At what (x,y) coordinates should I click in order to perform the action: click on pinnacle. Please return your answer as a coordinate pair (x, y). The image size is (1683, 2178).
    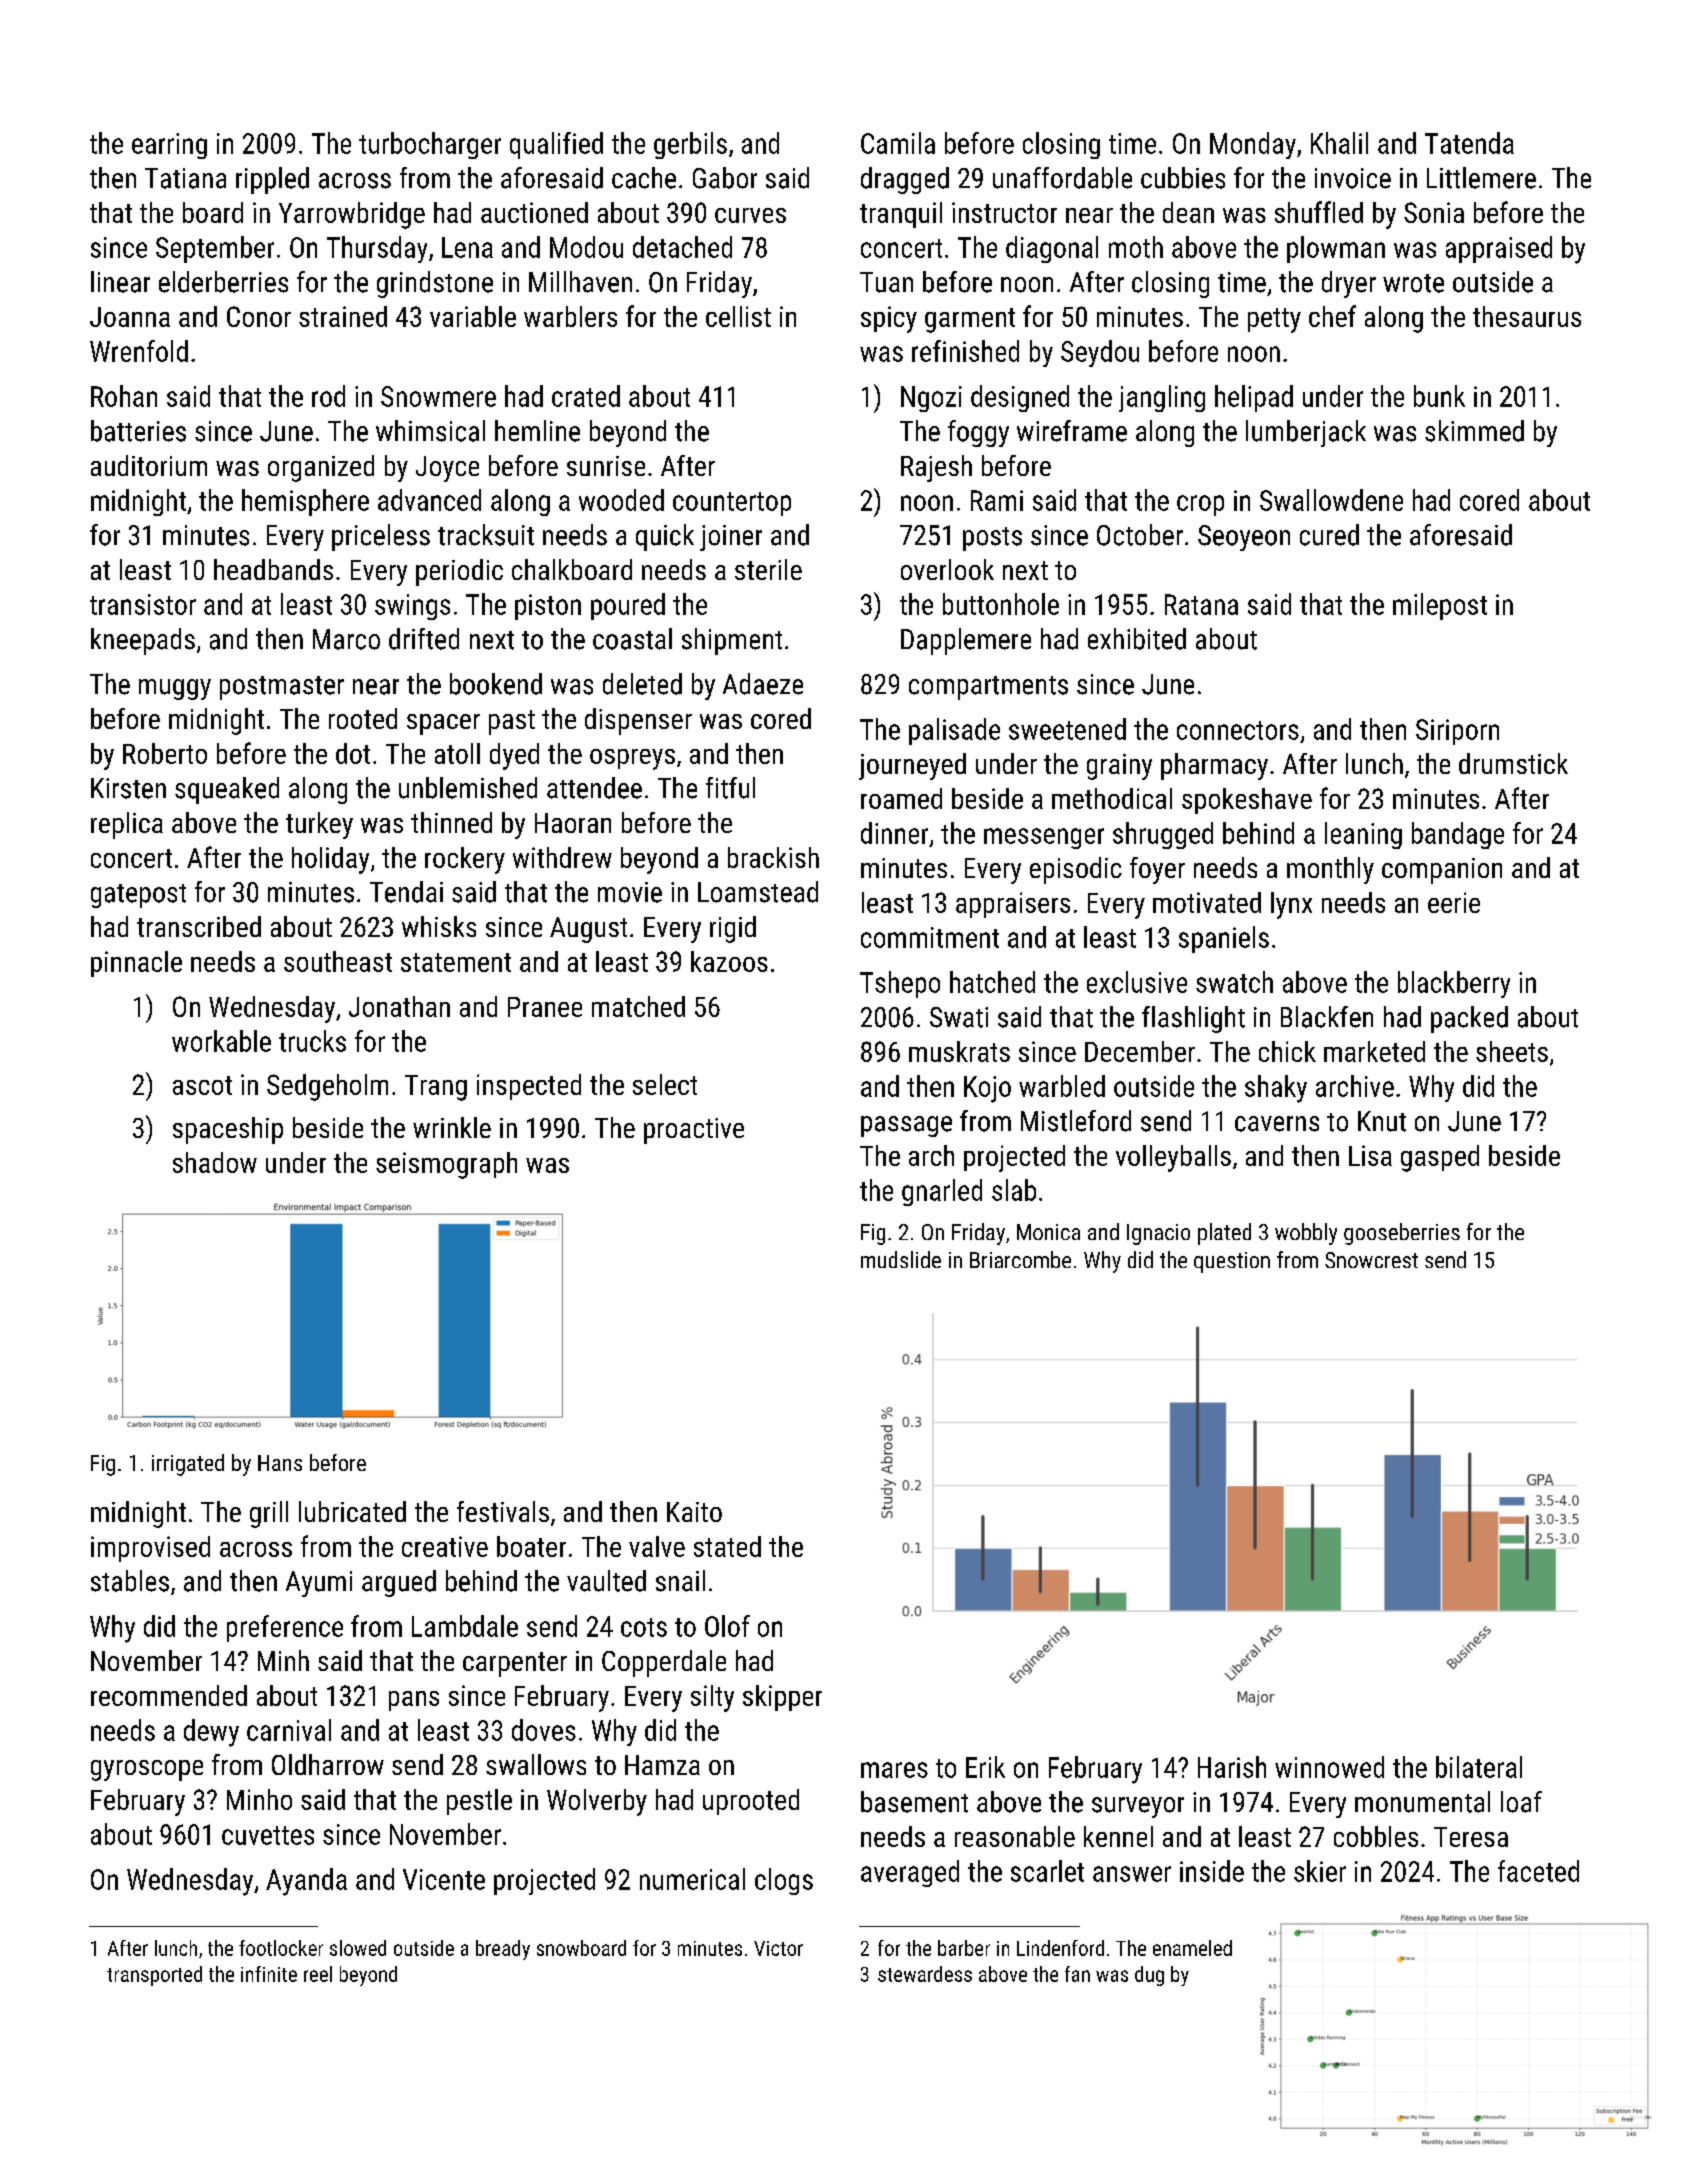
    Looking at the image, I should click on (136, 964).
